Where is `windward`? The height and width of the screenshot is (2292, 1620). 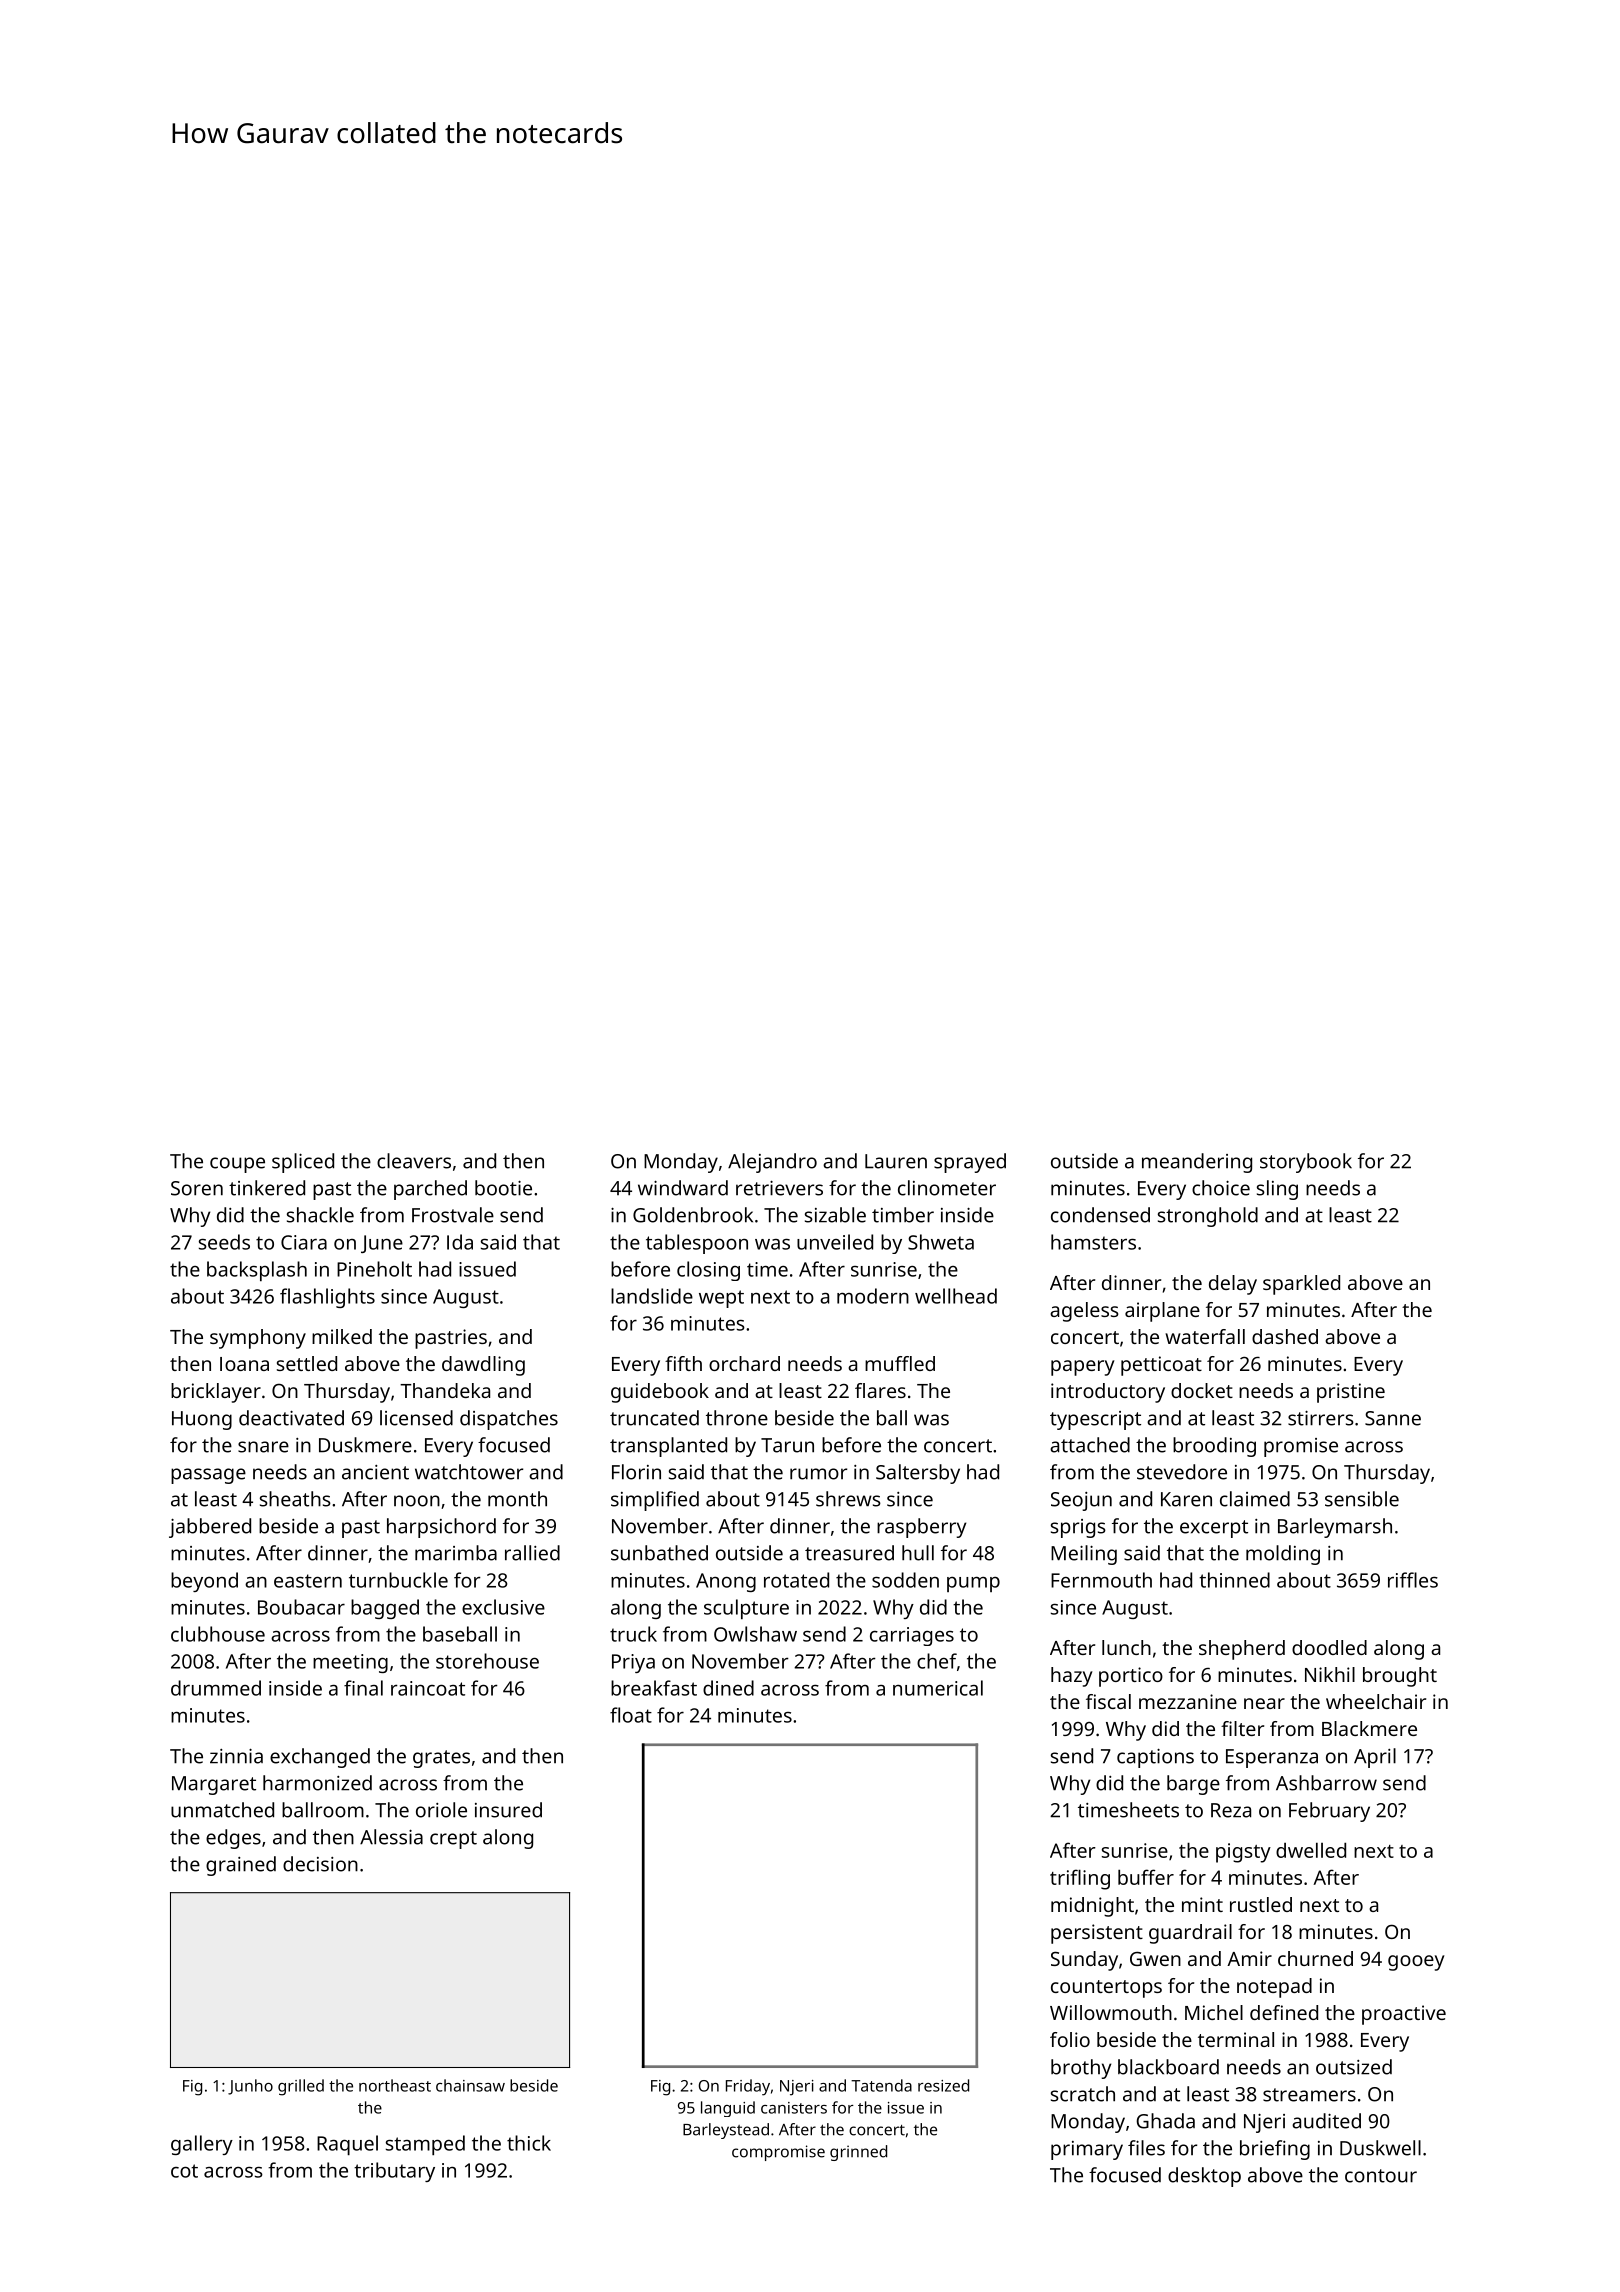
windward is located at coordinates (683, 1188).
